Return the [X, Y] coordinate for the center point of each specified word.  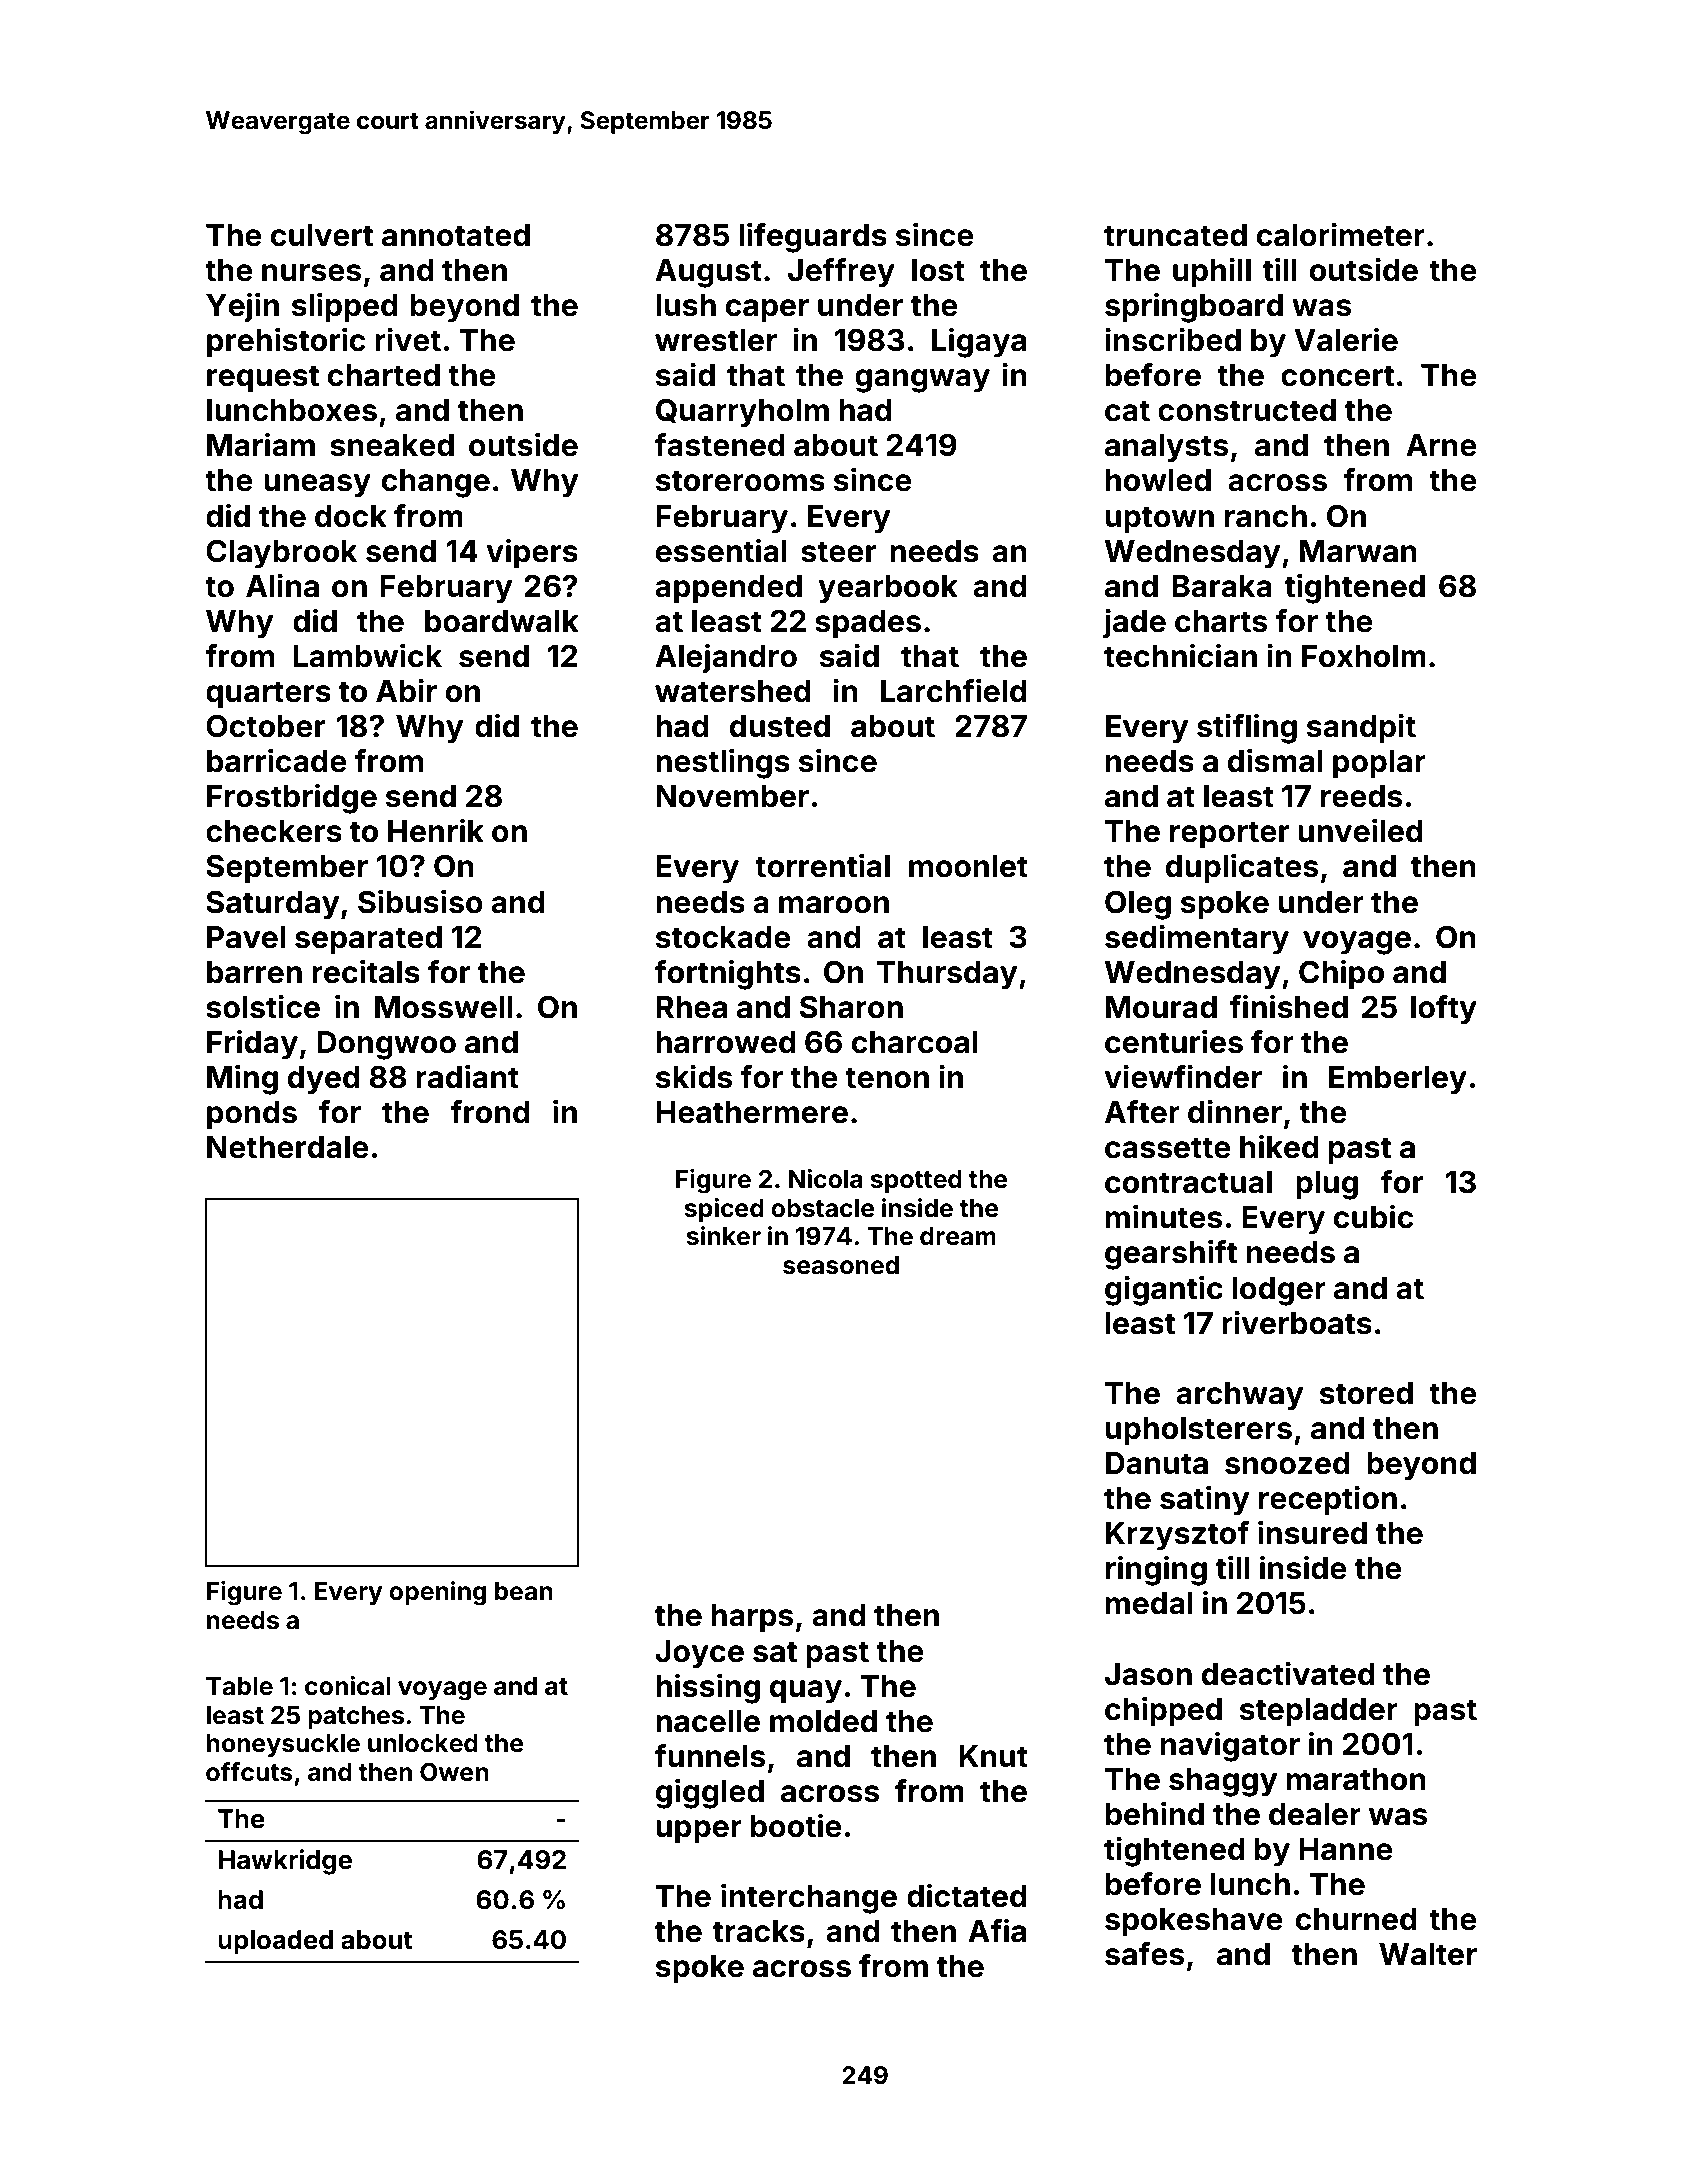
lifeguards [813, 238]
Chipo [1341, 974]
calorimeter [1341, 235]
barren [254, 972]
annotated [456, 235]
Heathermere [752, 1112]
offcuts [249, 1772]
